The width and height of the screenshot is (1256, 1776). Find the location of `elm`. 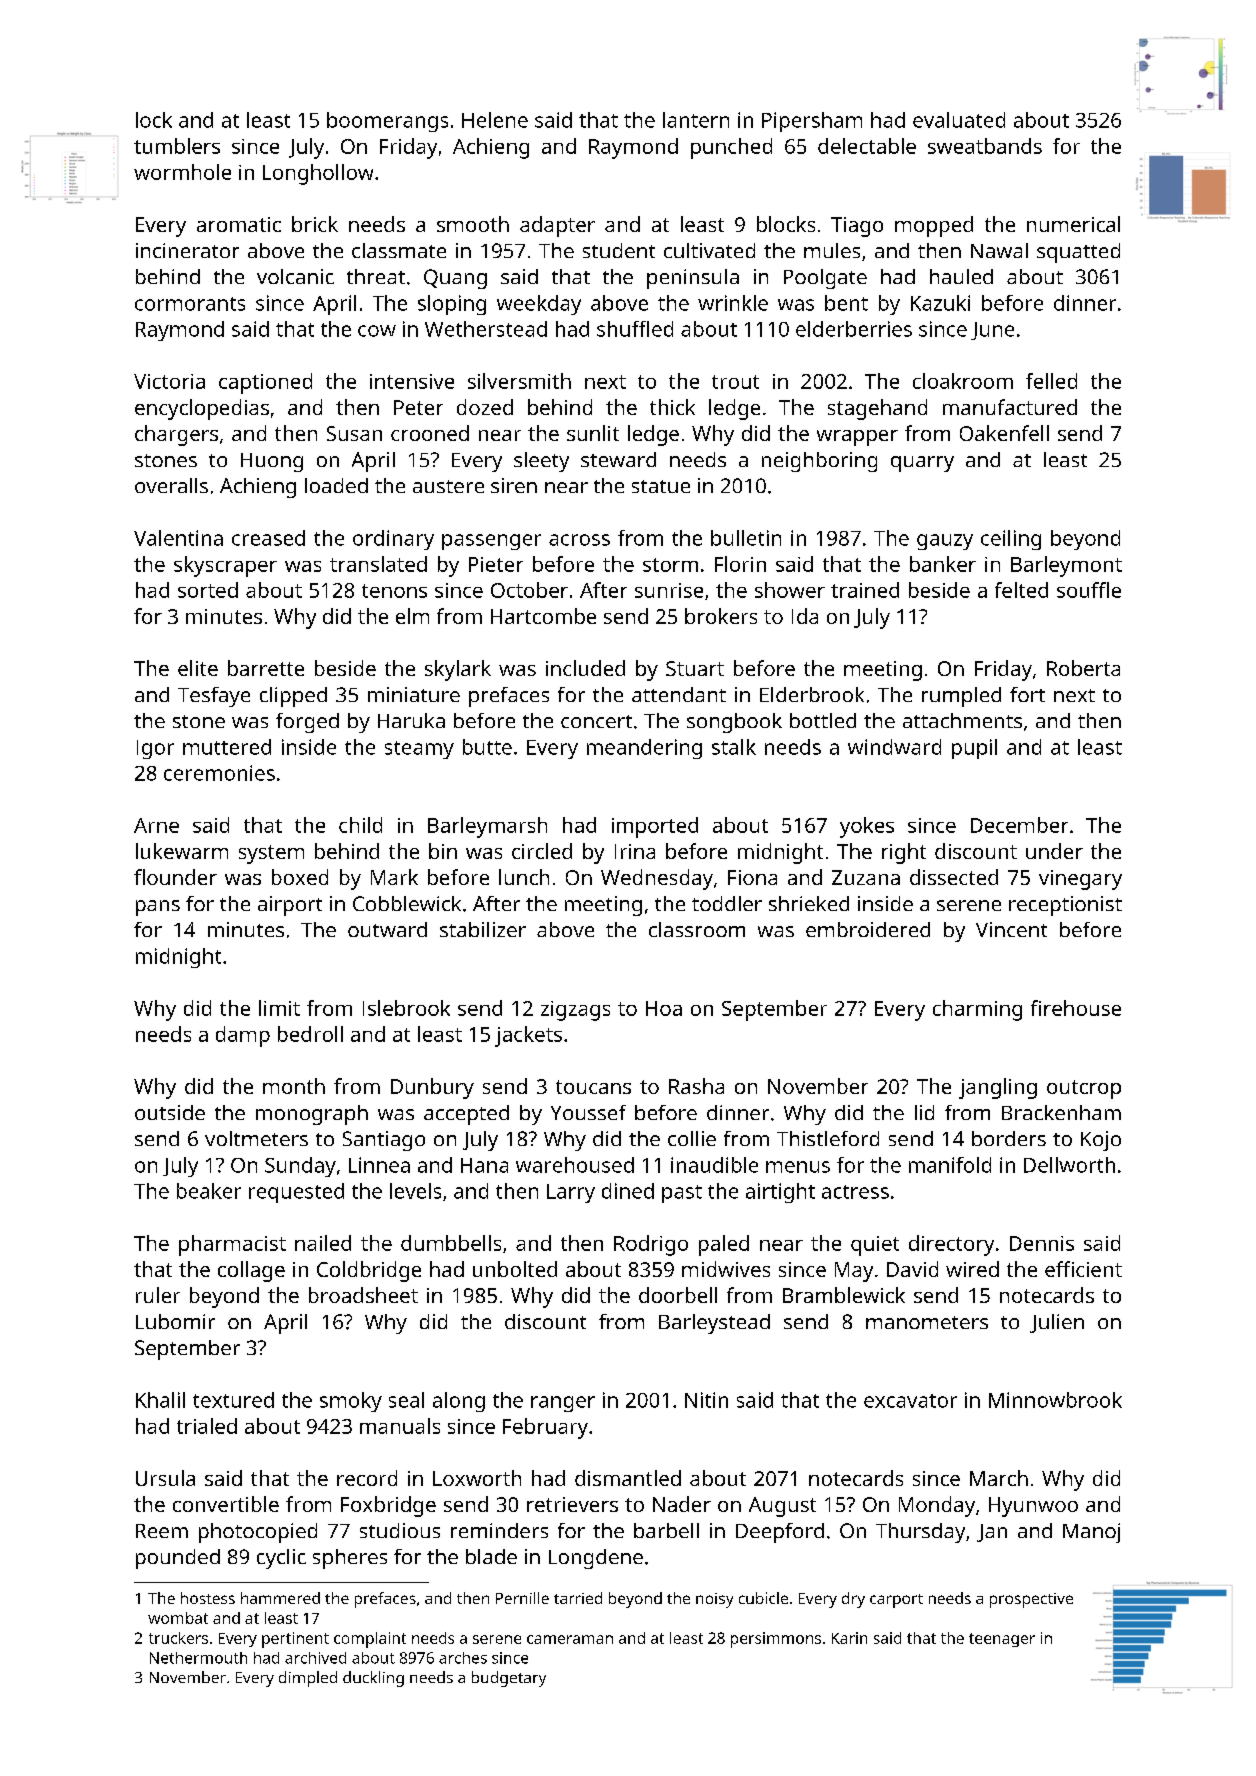

elm is located at coordinates (412, 616).
